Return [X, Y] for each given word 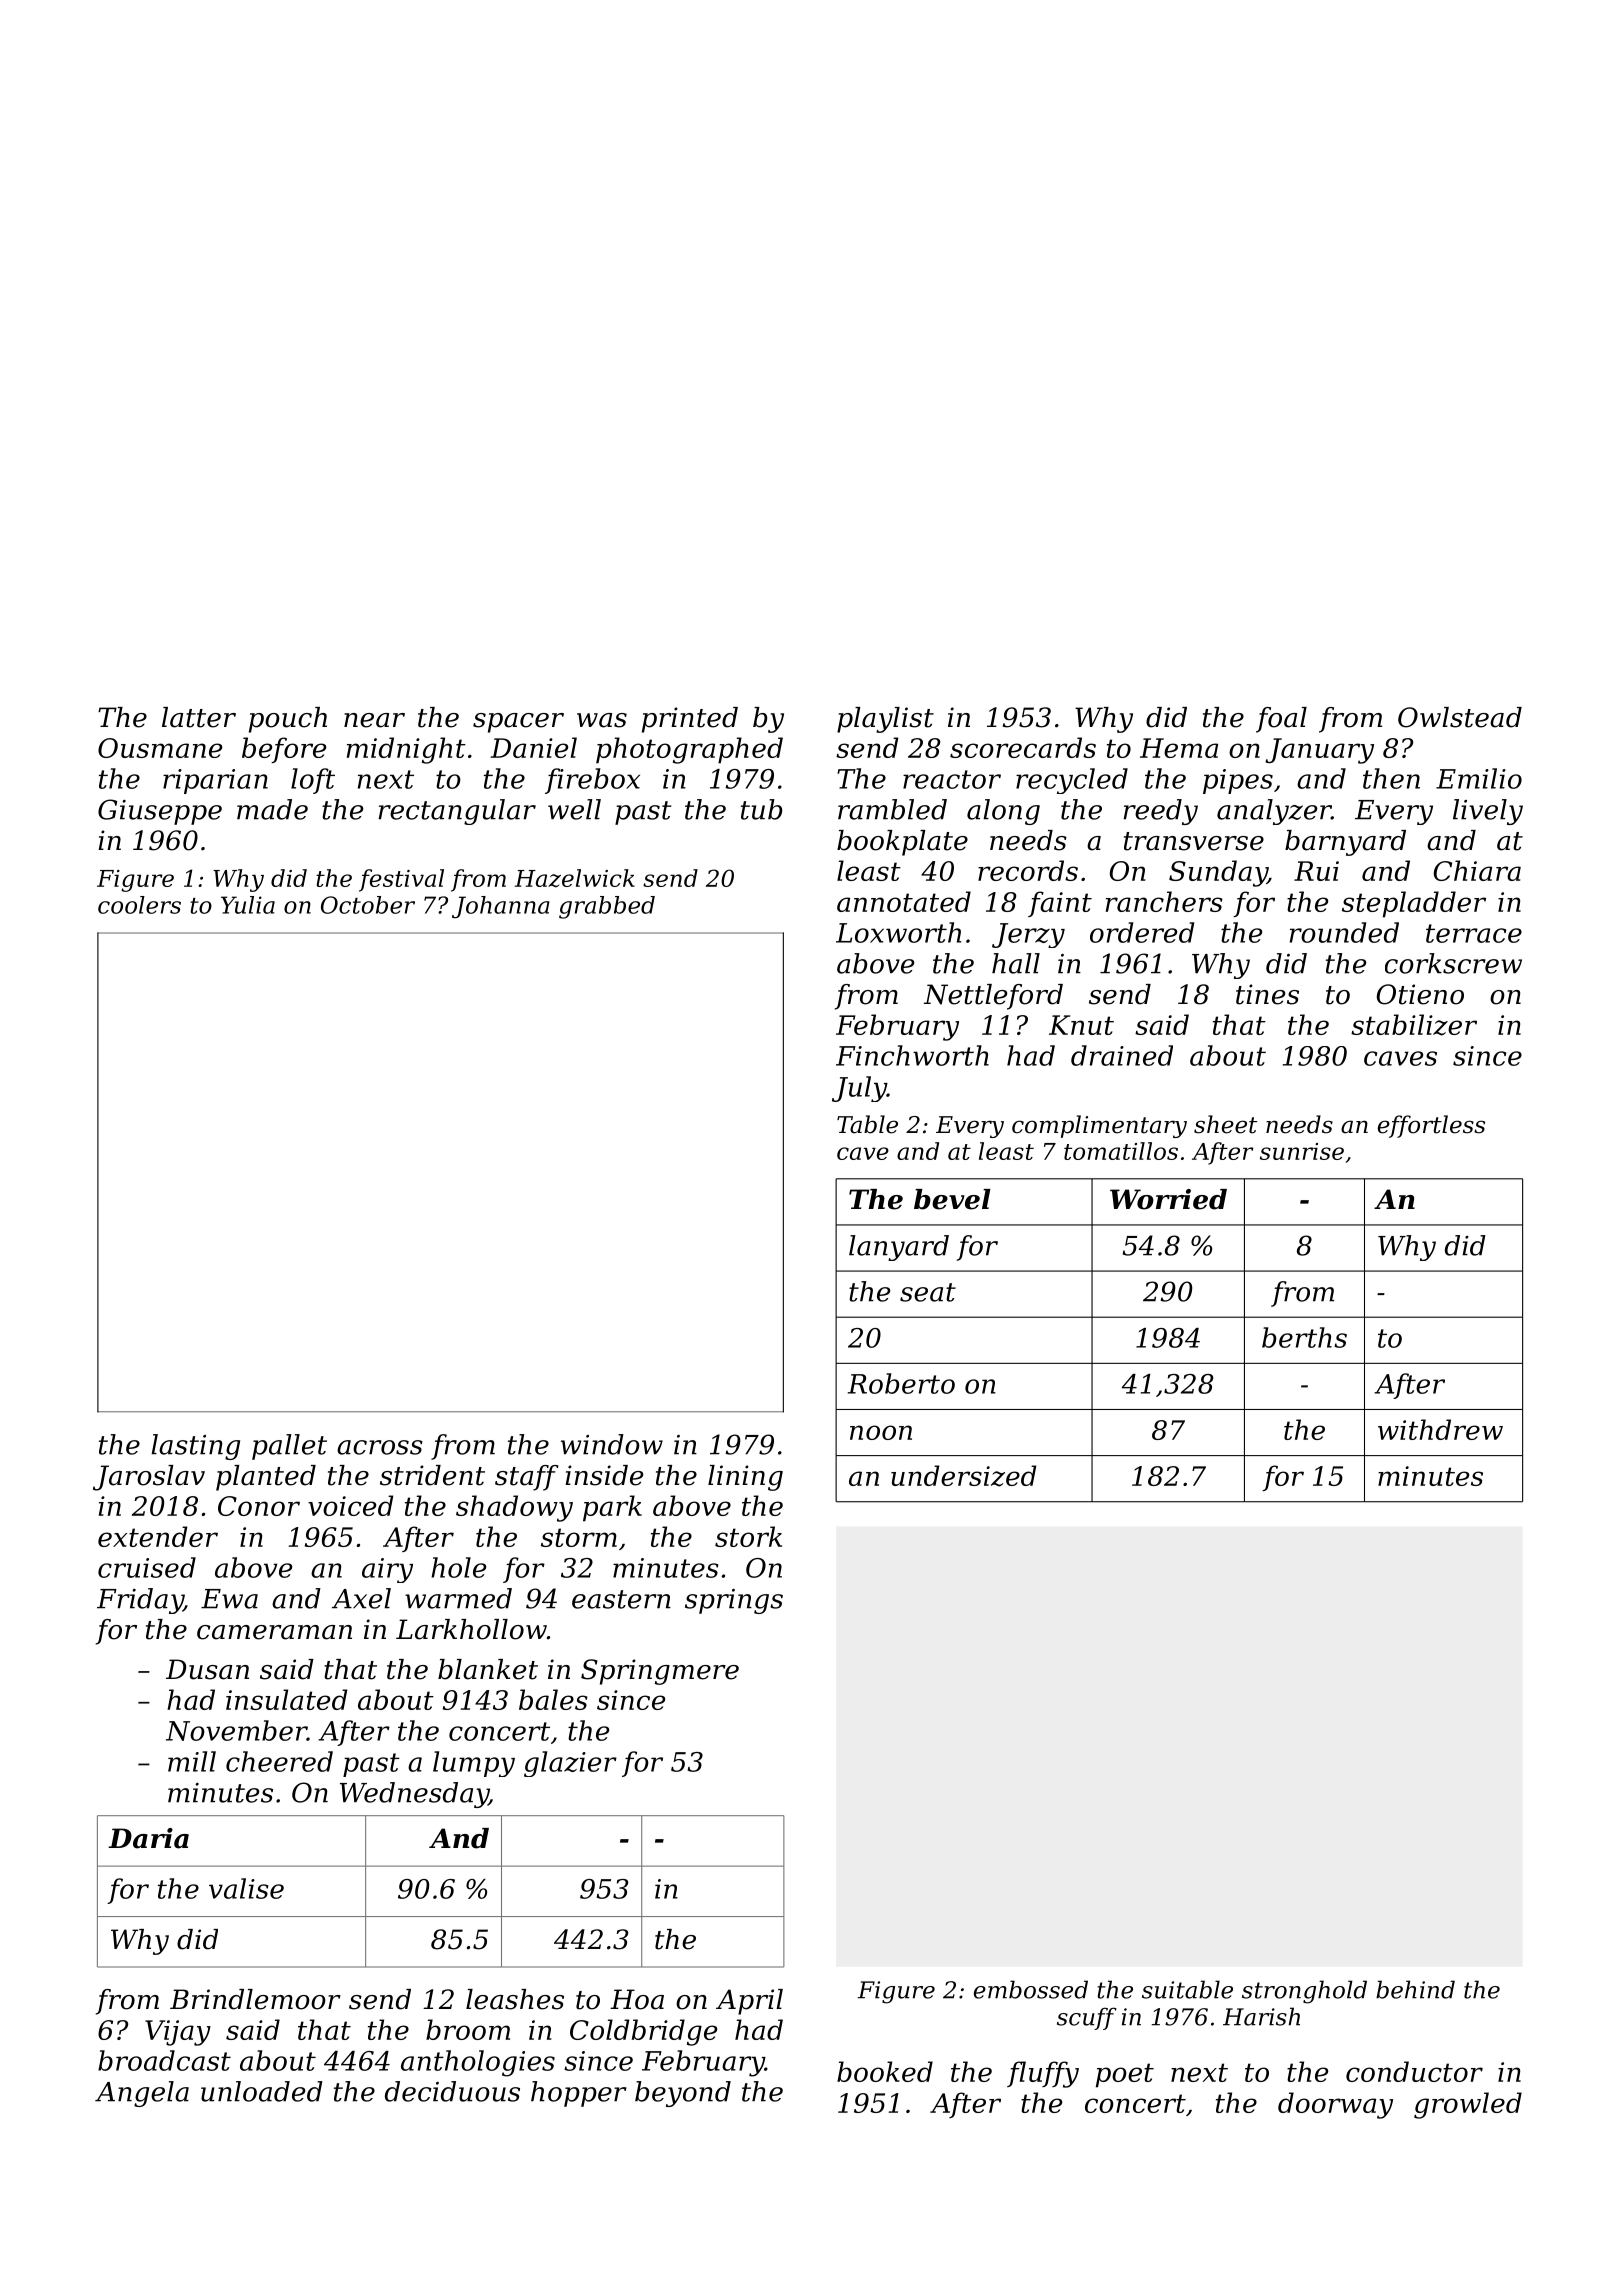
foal [1281, 720]
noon [881, 1432]
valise [246, 1888]
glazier [570, 1764]
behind [1415, 1989]
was [602, 720]
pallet [289, 1447]
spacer [518, 723]
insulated [286, 1699]
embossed [1031, 1989]
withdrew [1440, 1429]
